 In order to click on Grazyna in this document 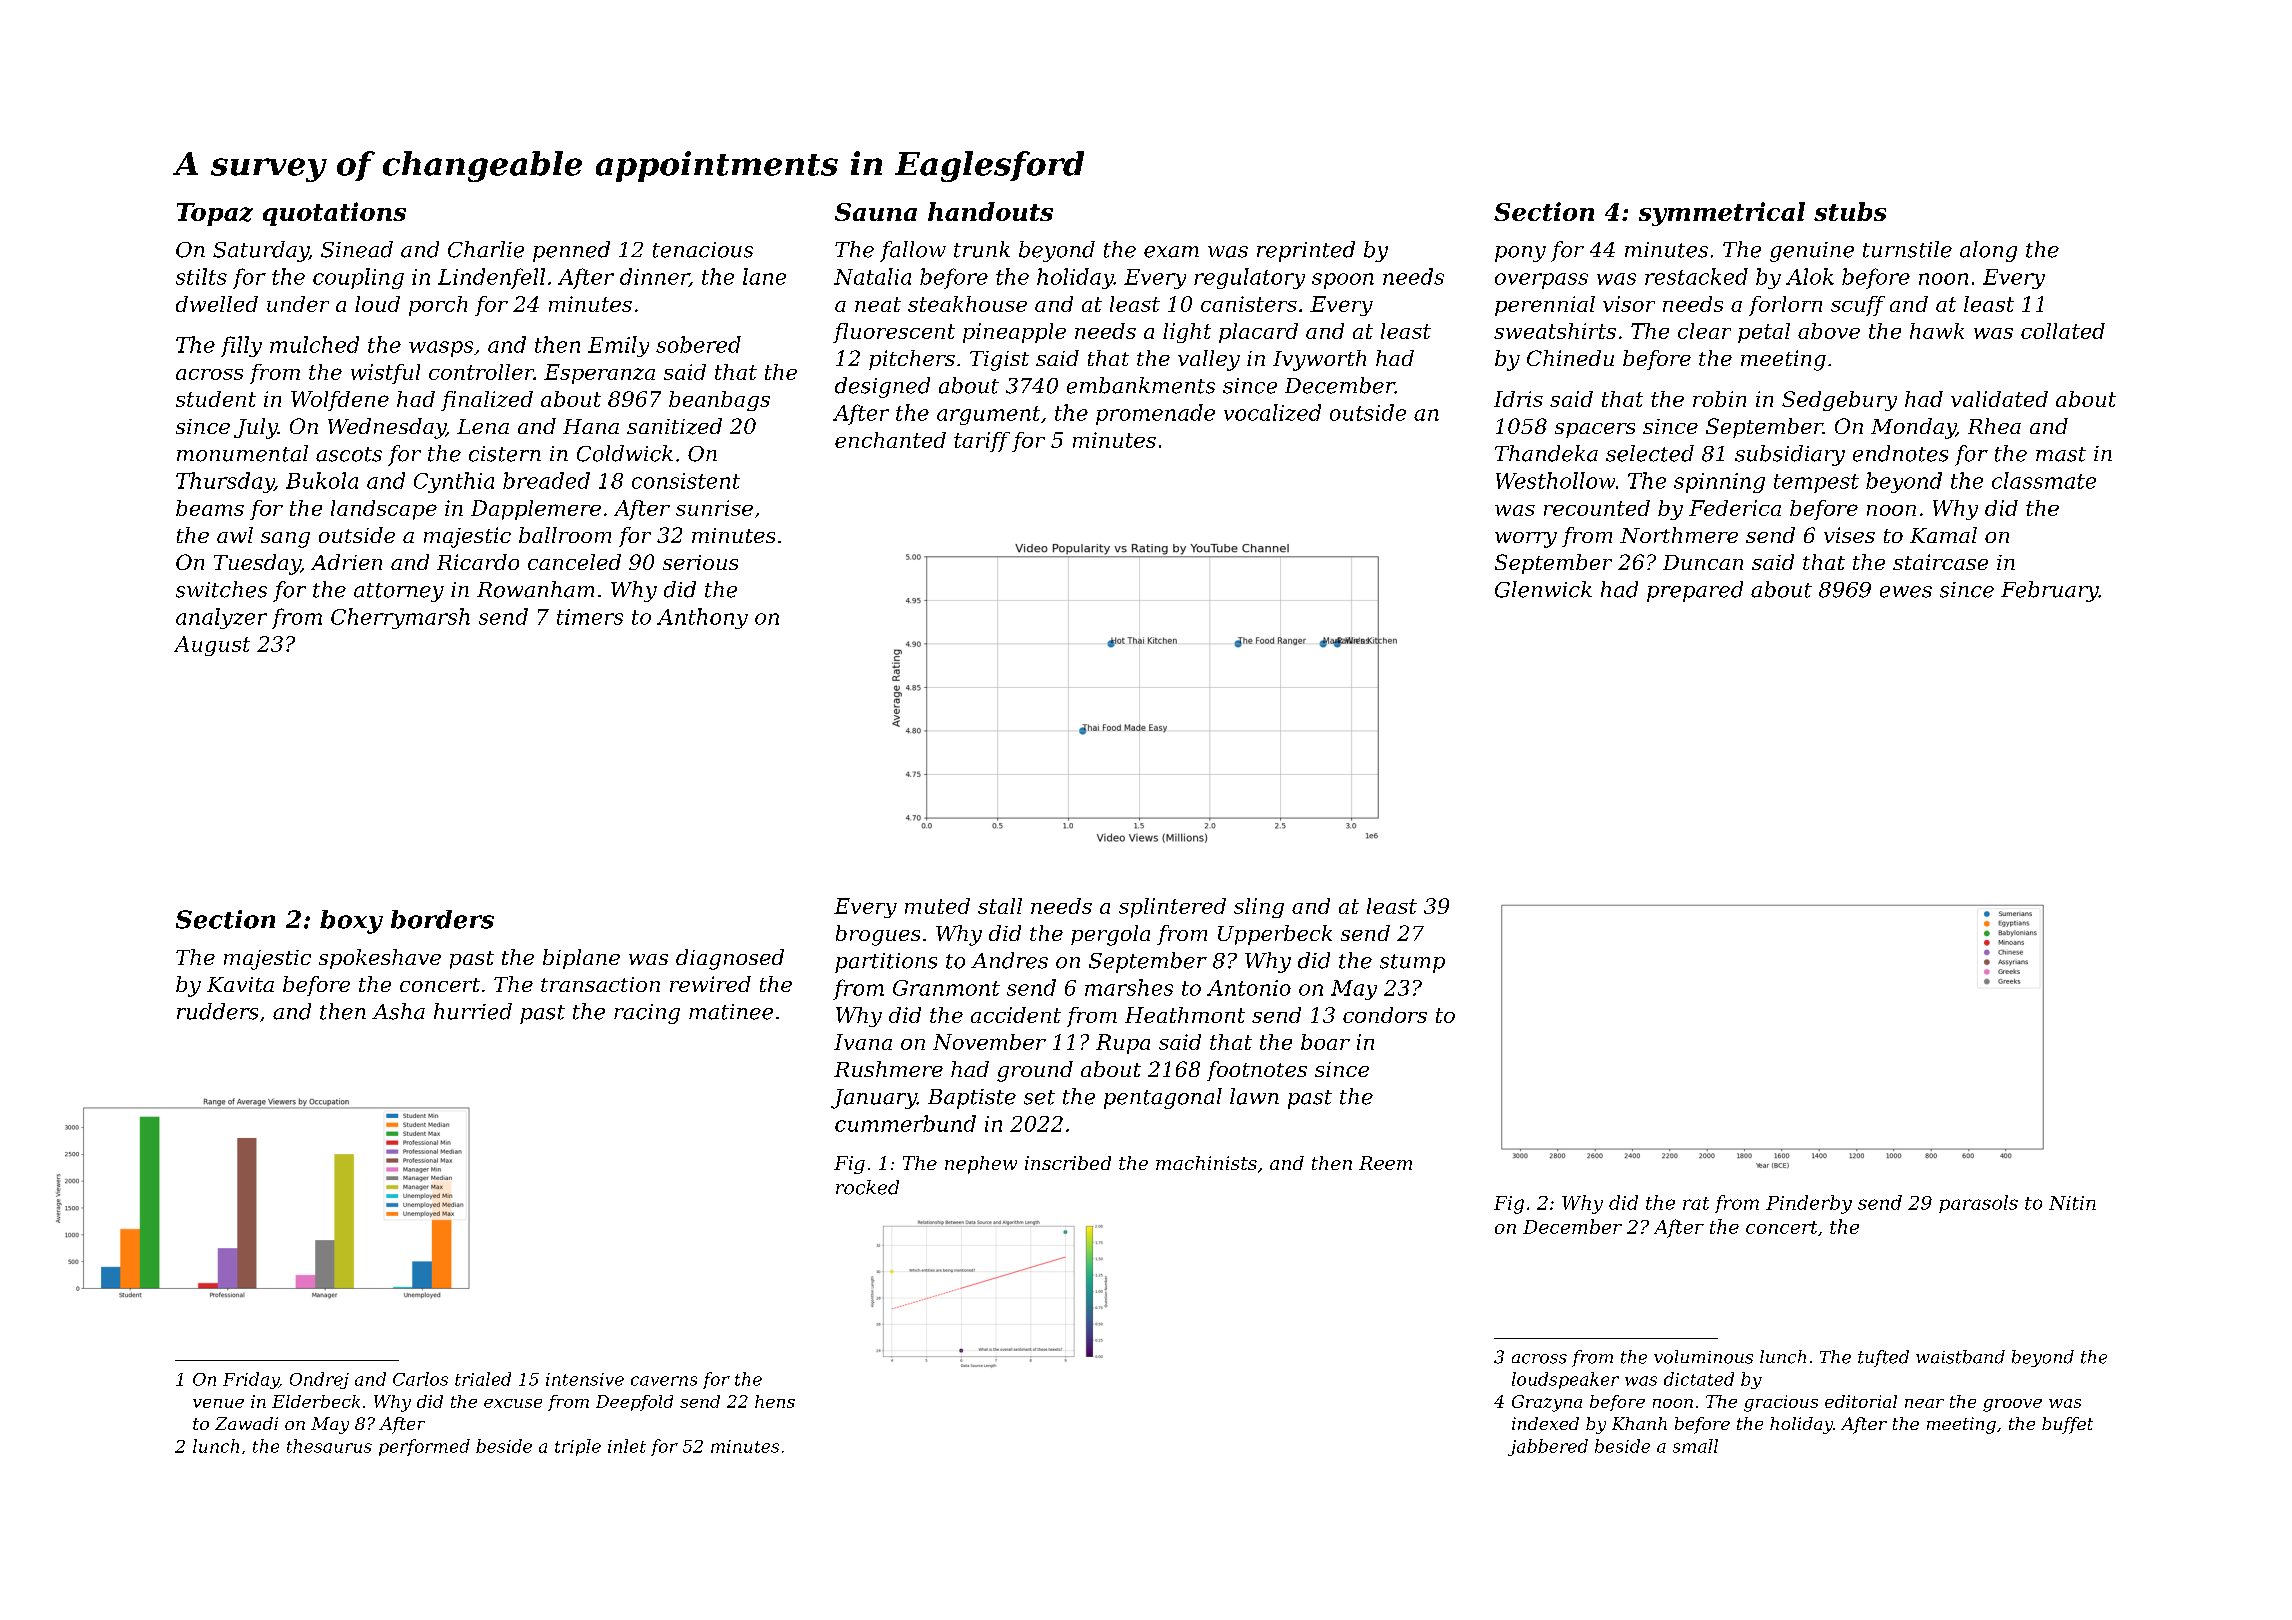, I will do `click(1547, 1403)`.
